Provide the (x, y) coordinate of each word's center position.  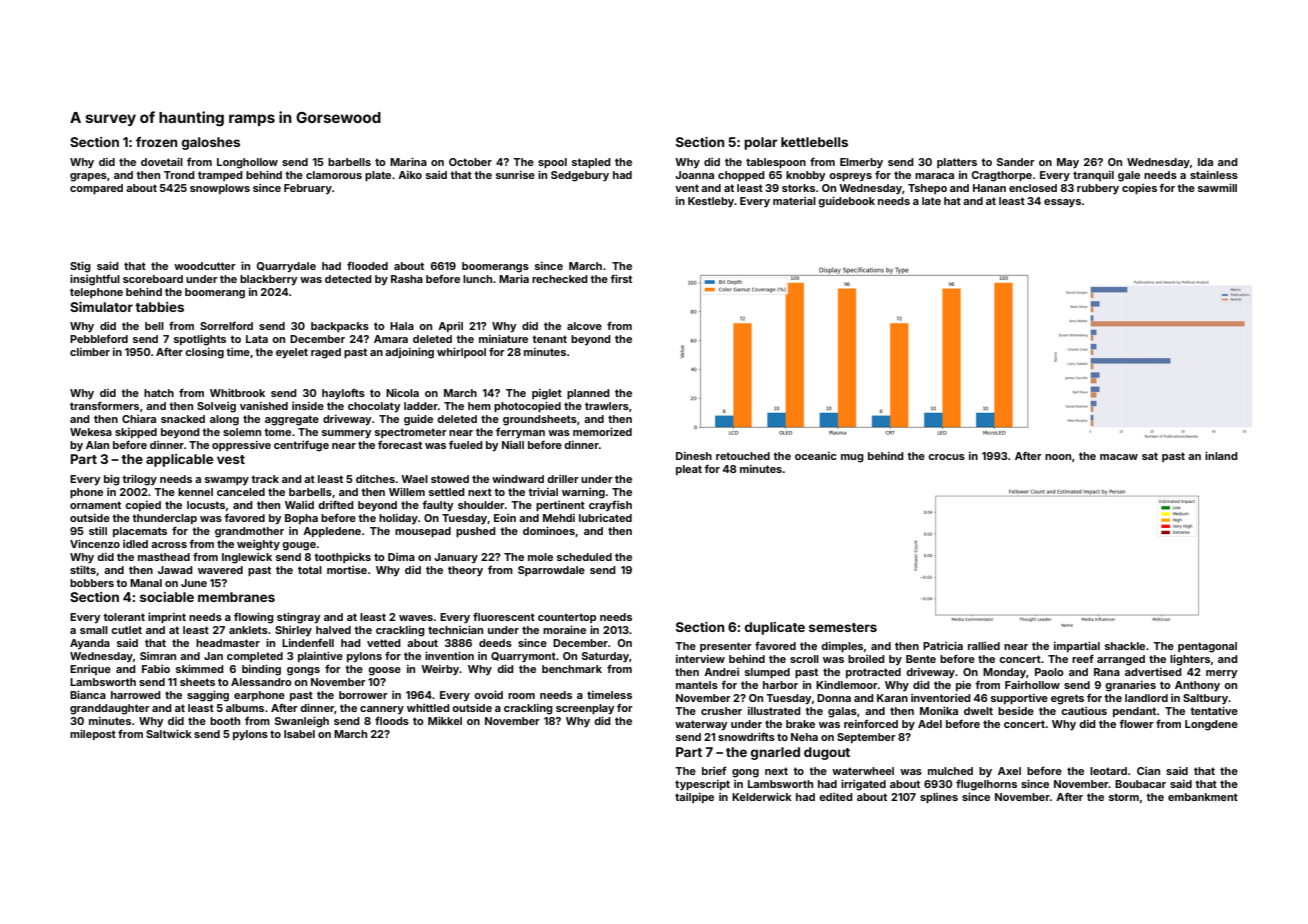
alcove (584, 326)
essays (1062, 203)
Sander (1016, 162)
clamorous (334, 175)
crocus (946, 457)
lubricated (605, 518)
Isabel (299, 734)
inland (1221, 455)
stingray (299, 618)
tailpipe (694, 798)
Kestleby (711, 202)
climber (90, 352)
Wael (414, 479)
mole (540, 557)
